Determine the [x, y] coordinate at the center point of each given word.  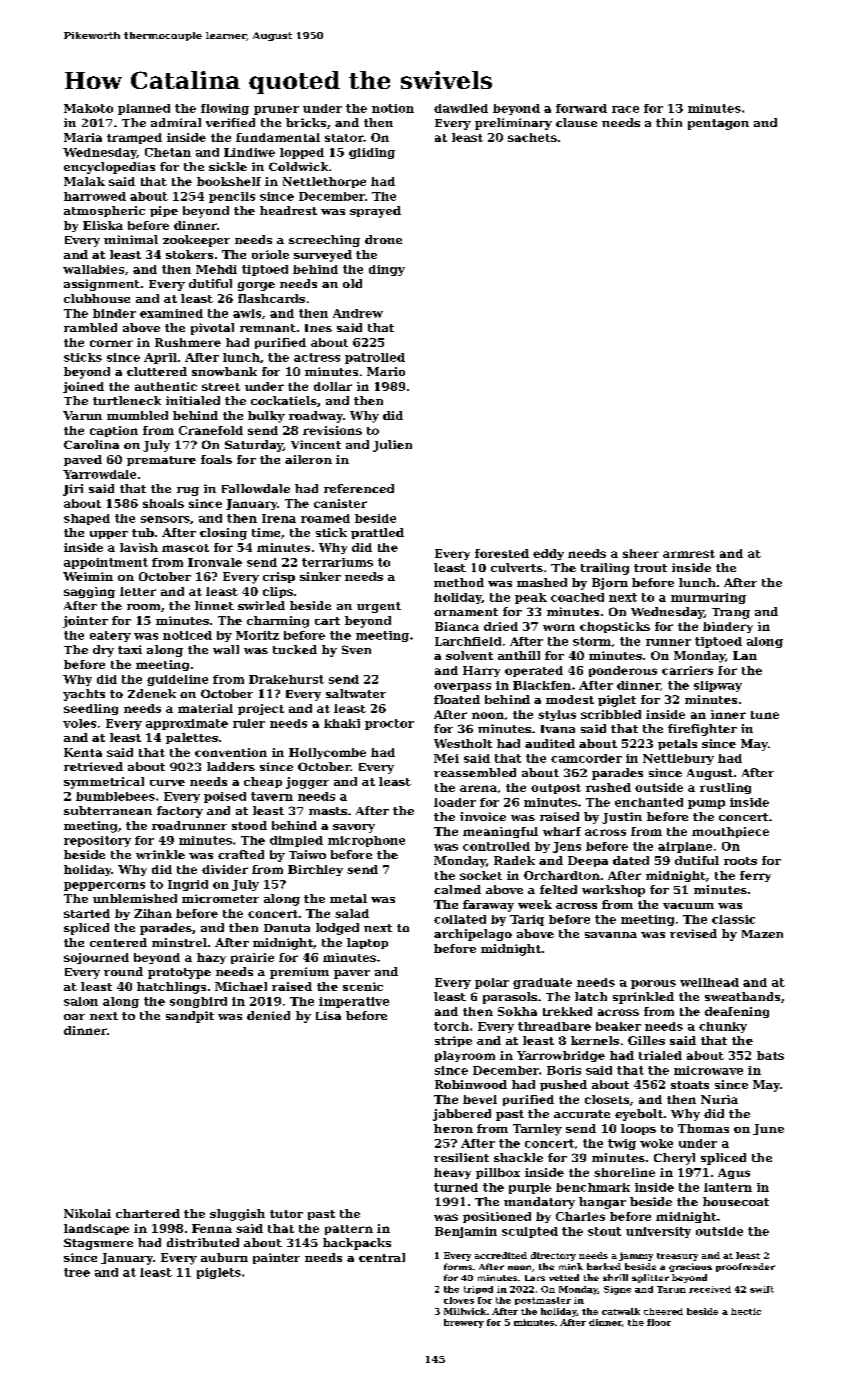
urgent [379, 607]
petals [677, 744]
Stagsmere [98, 1244]
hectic [746, 1311]
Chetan [168, 152]
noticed [187, 635]
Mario [386, 371]
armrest [689, 554]
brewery [464, 1323]
